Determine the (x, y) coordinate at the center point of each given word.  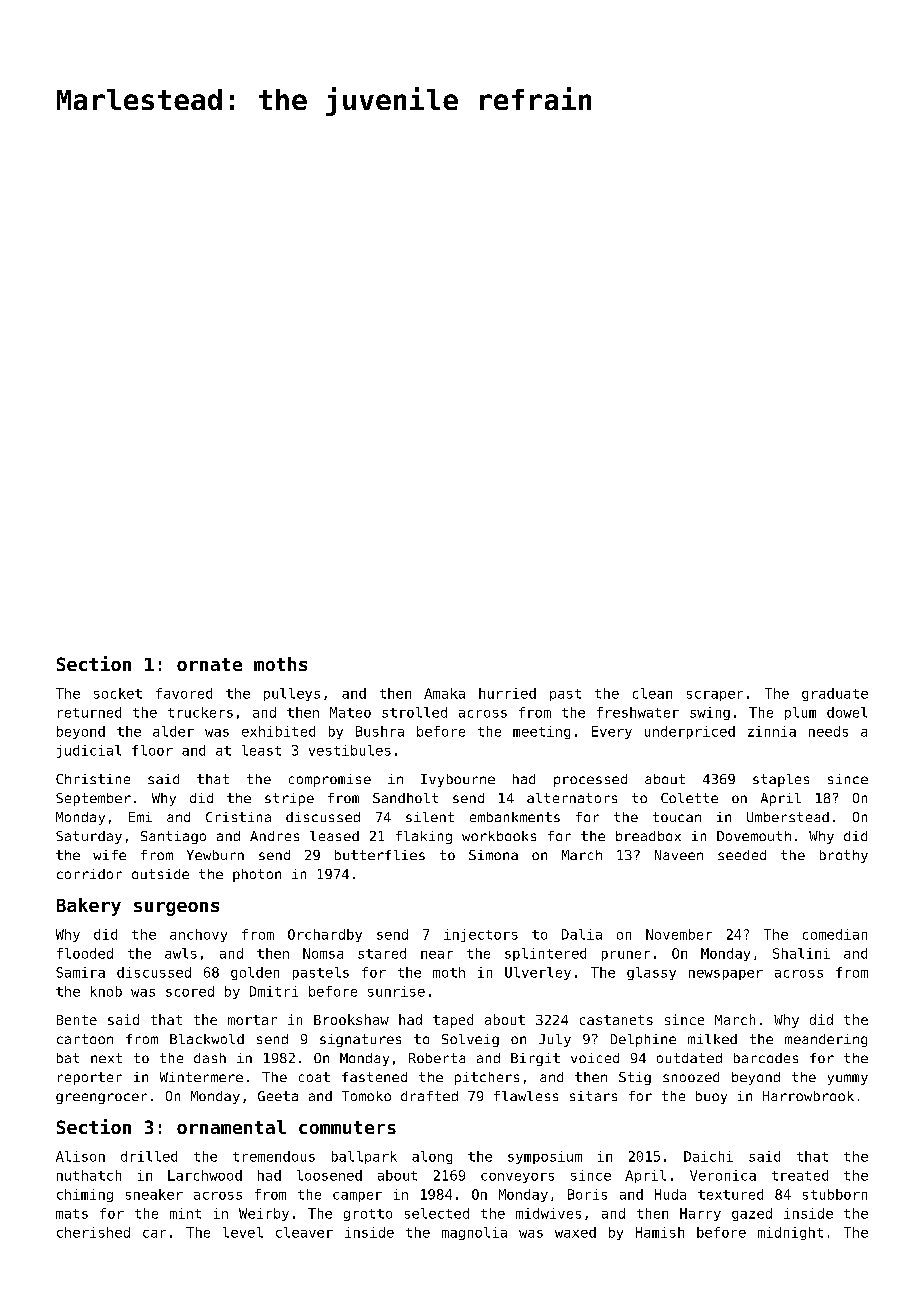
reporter (90, 1078)
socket (118, 693)
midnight (790, 1233)
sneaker (154, 1194)
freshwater (638, 712)
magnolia (474, 1233)
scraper (715, 696)
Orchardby (325, 935)
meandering (826, 1040)
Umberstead (788, 817)
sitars (593, 1096)
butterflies (380, 855)
